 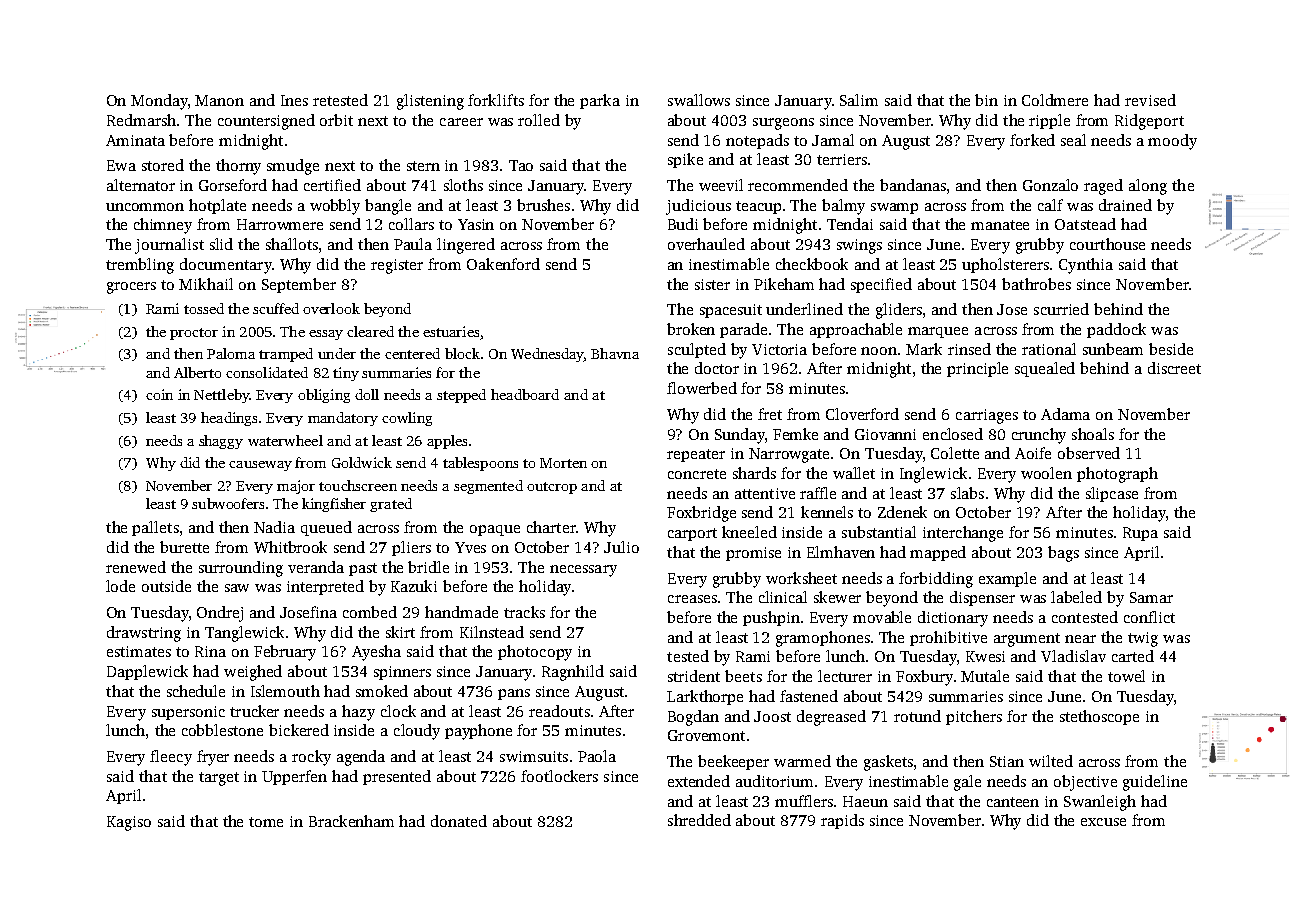 What do you see at coordinates (343, 419) in the image?
I see `mandatory` at bounding box center [343, 419].
